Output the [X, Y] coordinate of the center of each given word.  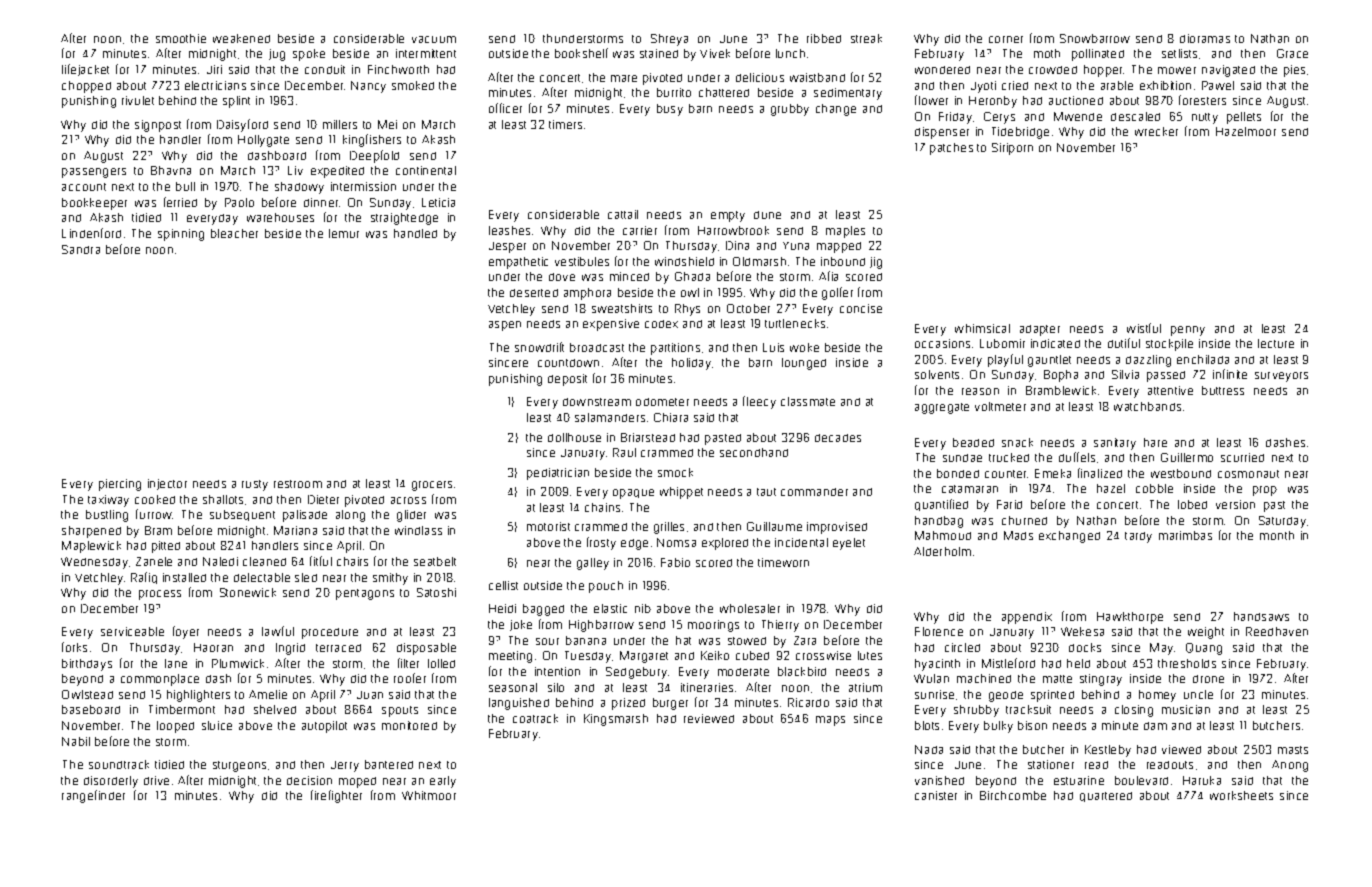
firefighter [336, 796]
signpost [158, 126]
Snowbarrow [1095, 38]
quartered [1106, 797]
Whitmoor [429, 795]
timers [565, 124]
